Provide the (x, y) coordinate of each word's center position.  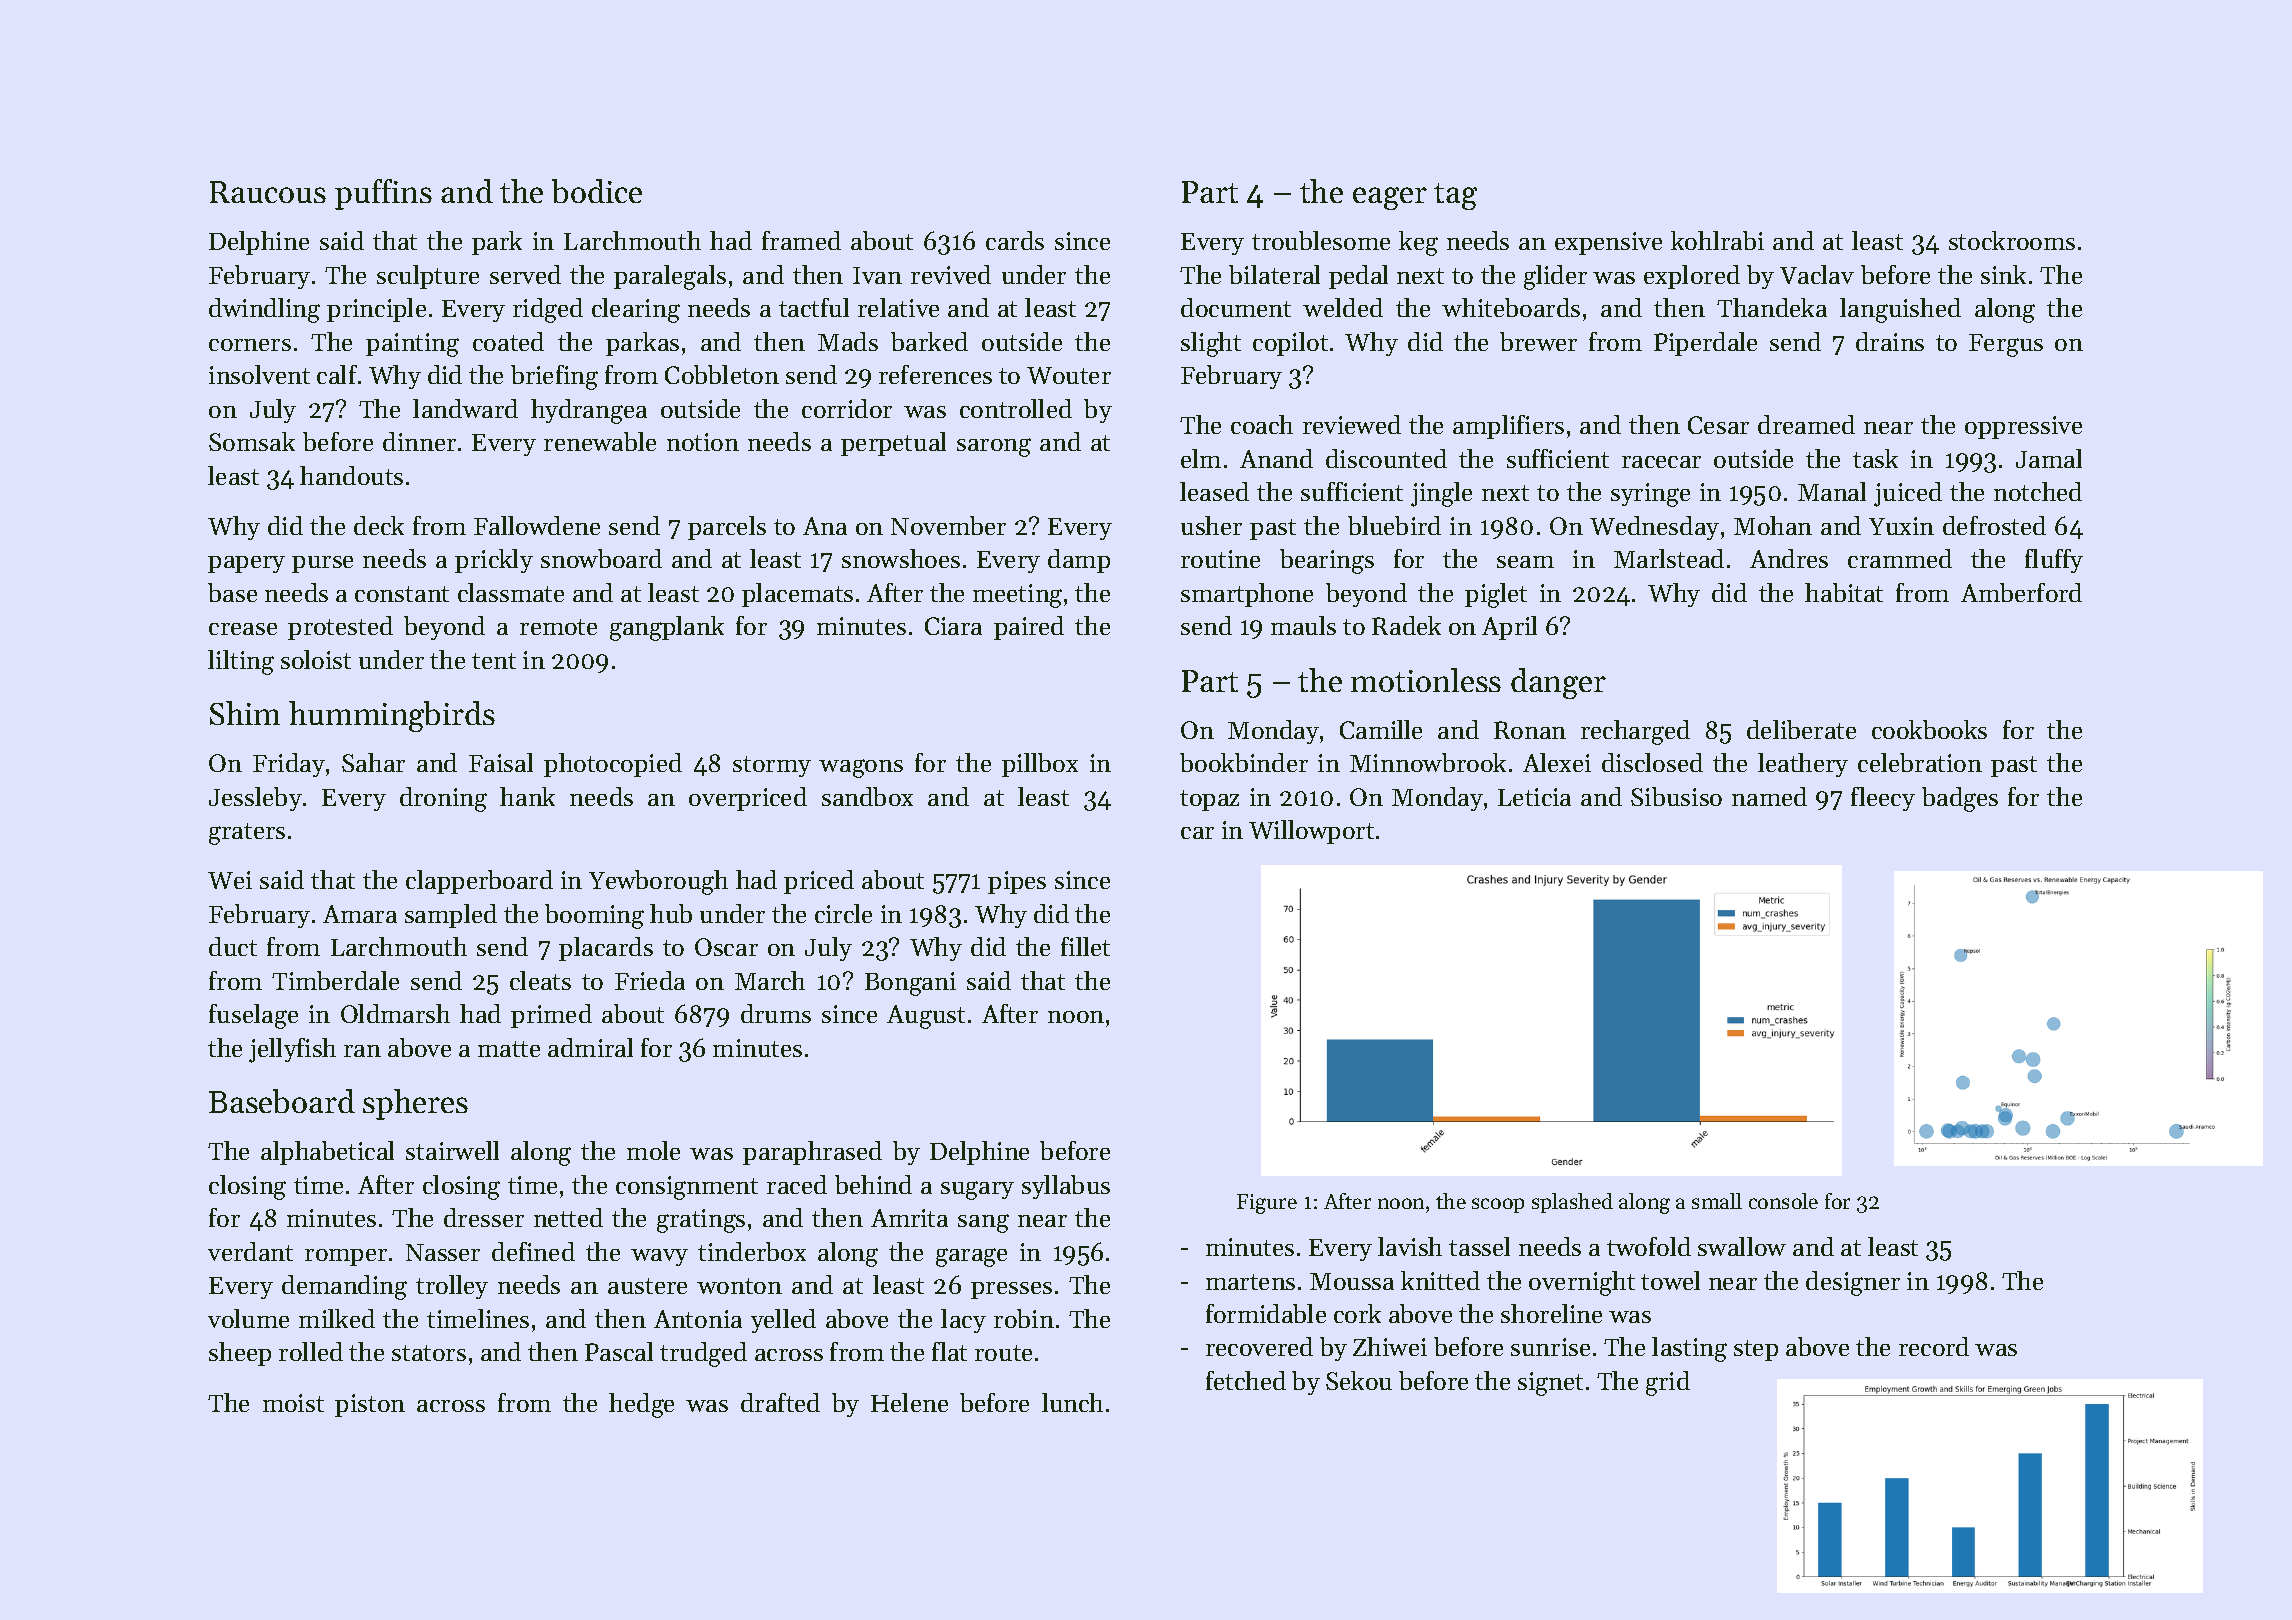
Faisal (501, 762)
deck (379, 525)
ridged (548, 310)
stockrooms (2012, 240)
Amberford (2021, 592)
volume (248, 1318)
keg (1418, 243)
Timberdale (335, 980)
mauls (1303, 625)
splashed (1572, 1203)
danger (1558, 683)
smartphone (1247, 595)
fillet (1085, 946)
